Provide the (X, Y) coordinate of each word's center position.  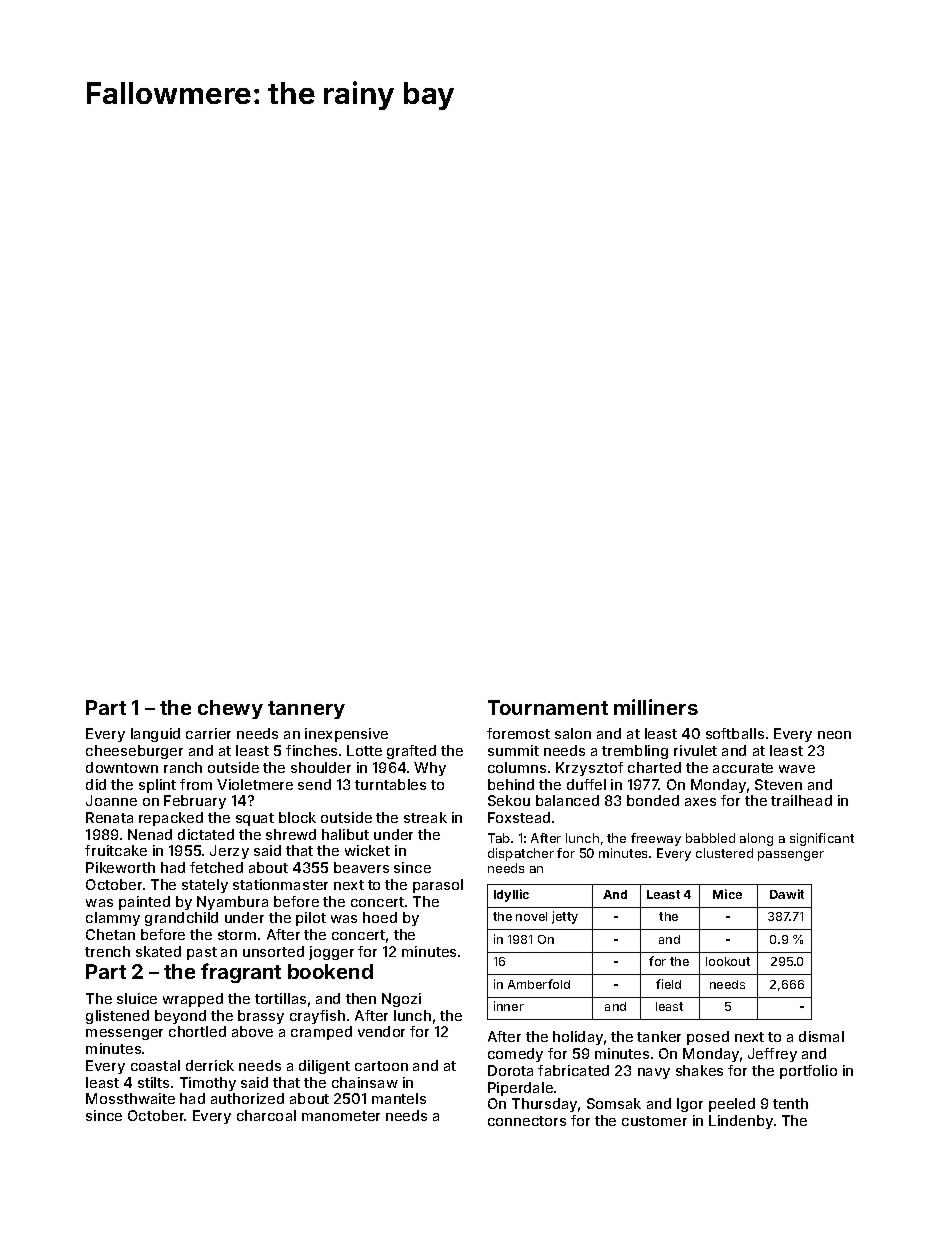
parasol (438, 886)
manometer (341, 1116)
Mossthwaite (130, 1098)
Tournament (548, 707)
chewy (230, 709)
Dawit (787, 894)
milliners (656, 707)
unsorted (273, 951)
